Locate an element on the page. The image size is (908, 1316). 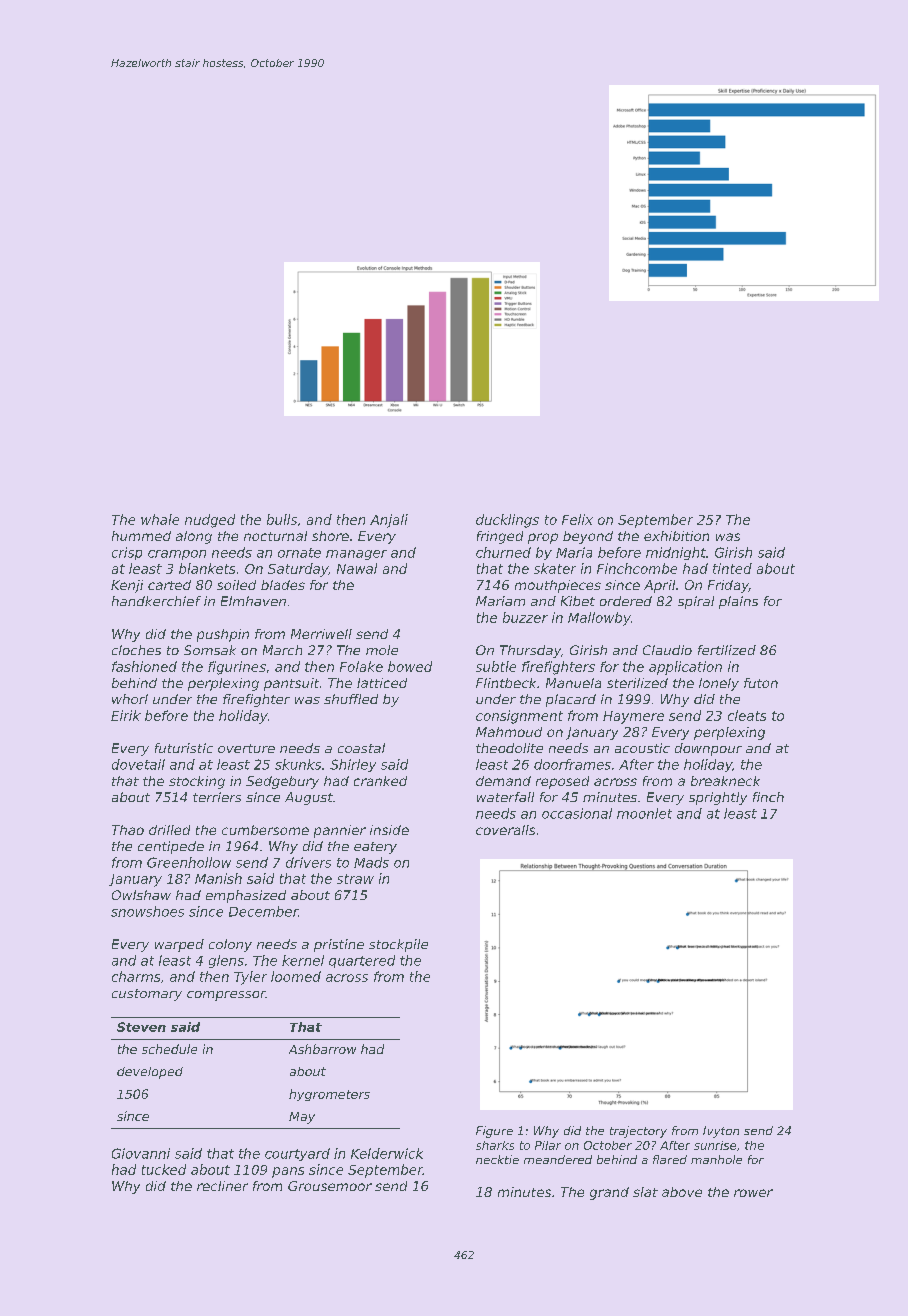
latticed is located at coordinates (382, 683).
